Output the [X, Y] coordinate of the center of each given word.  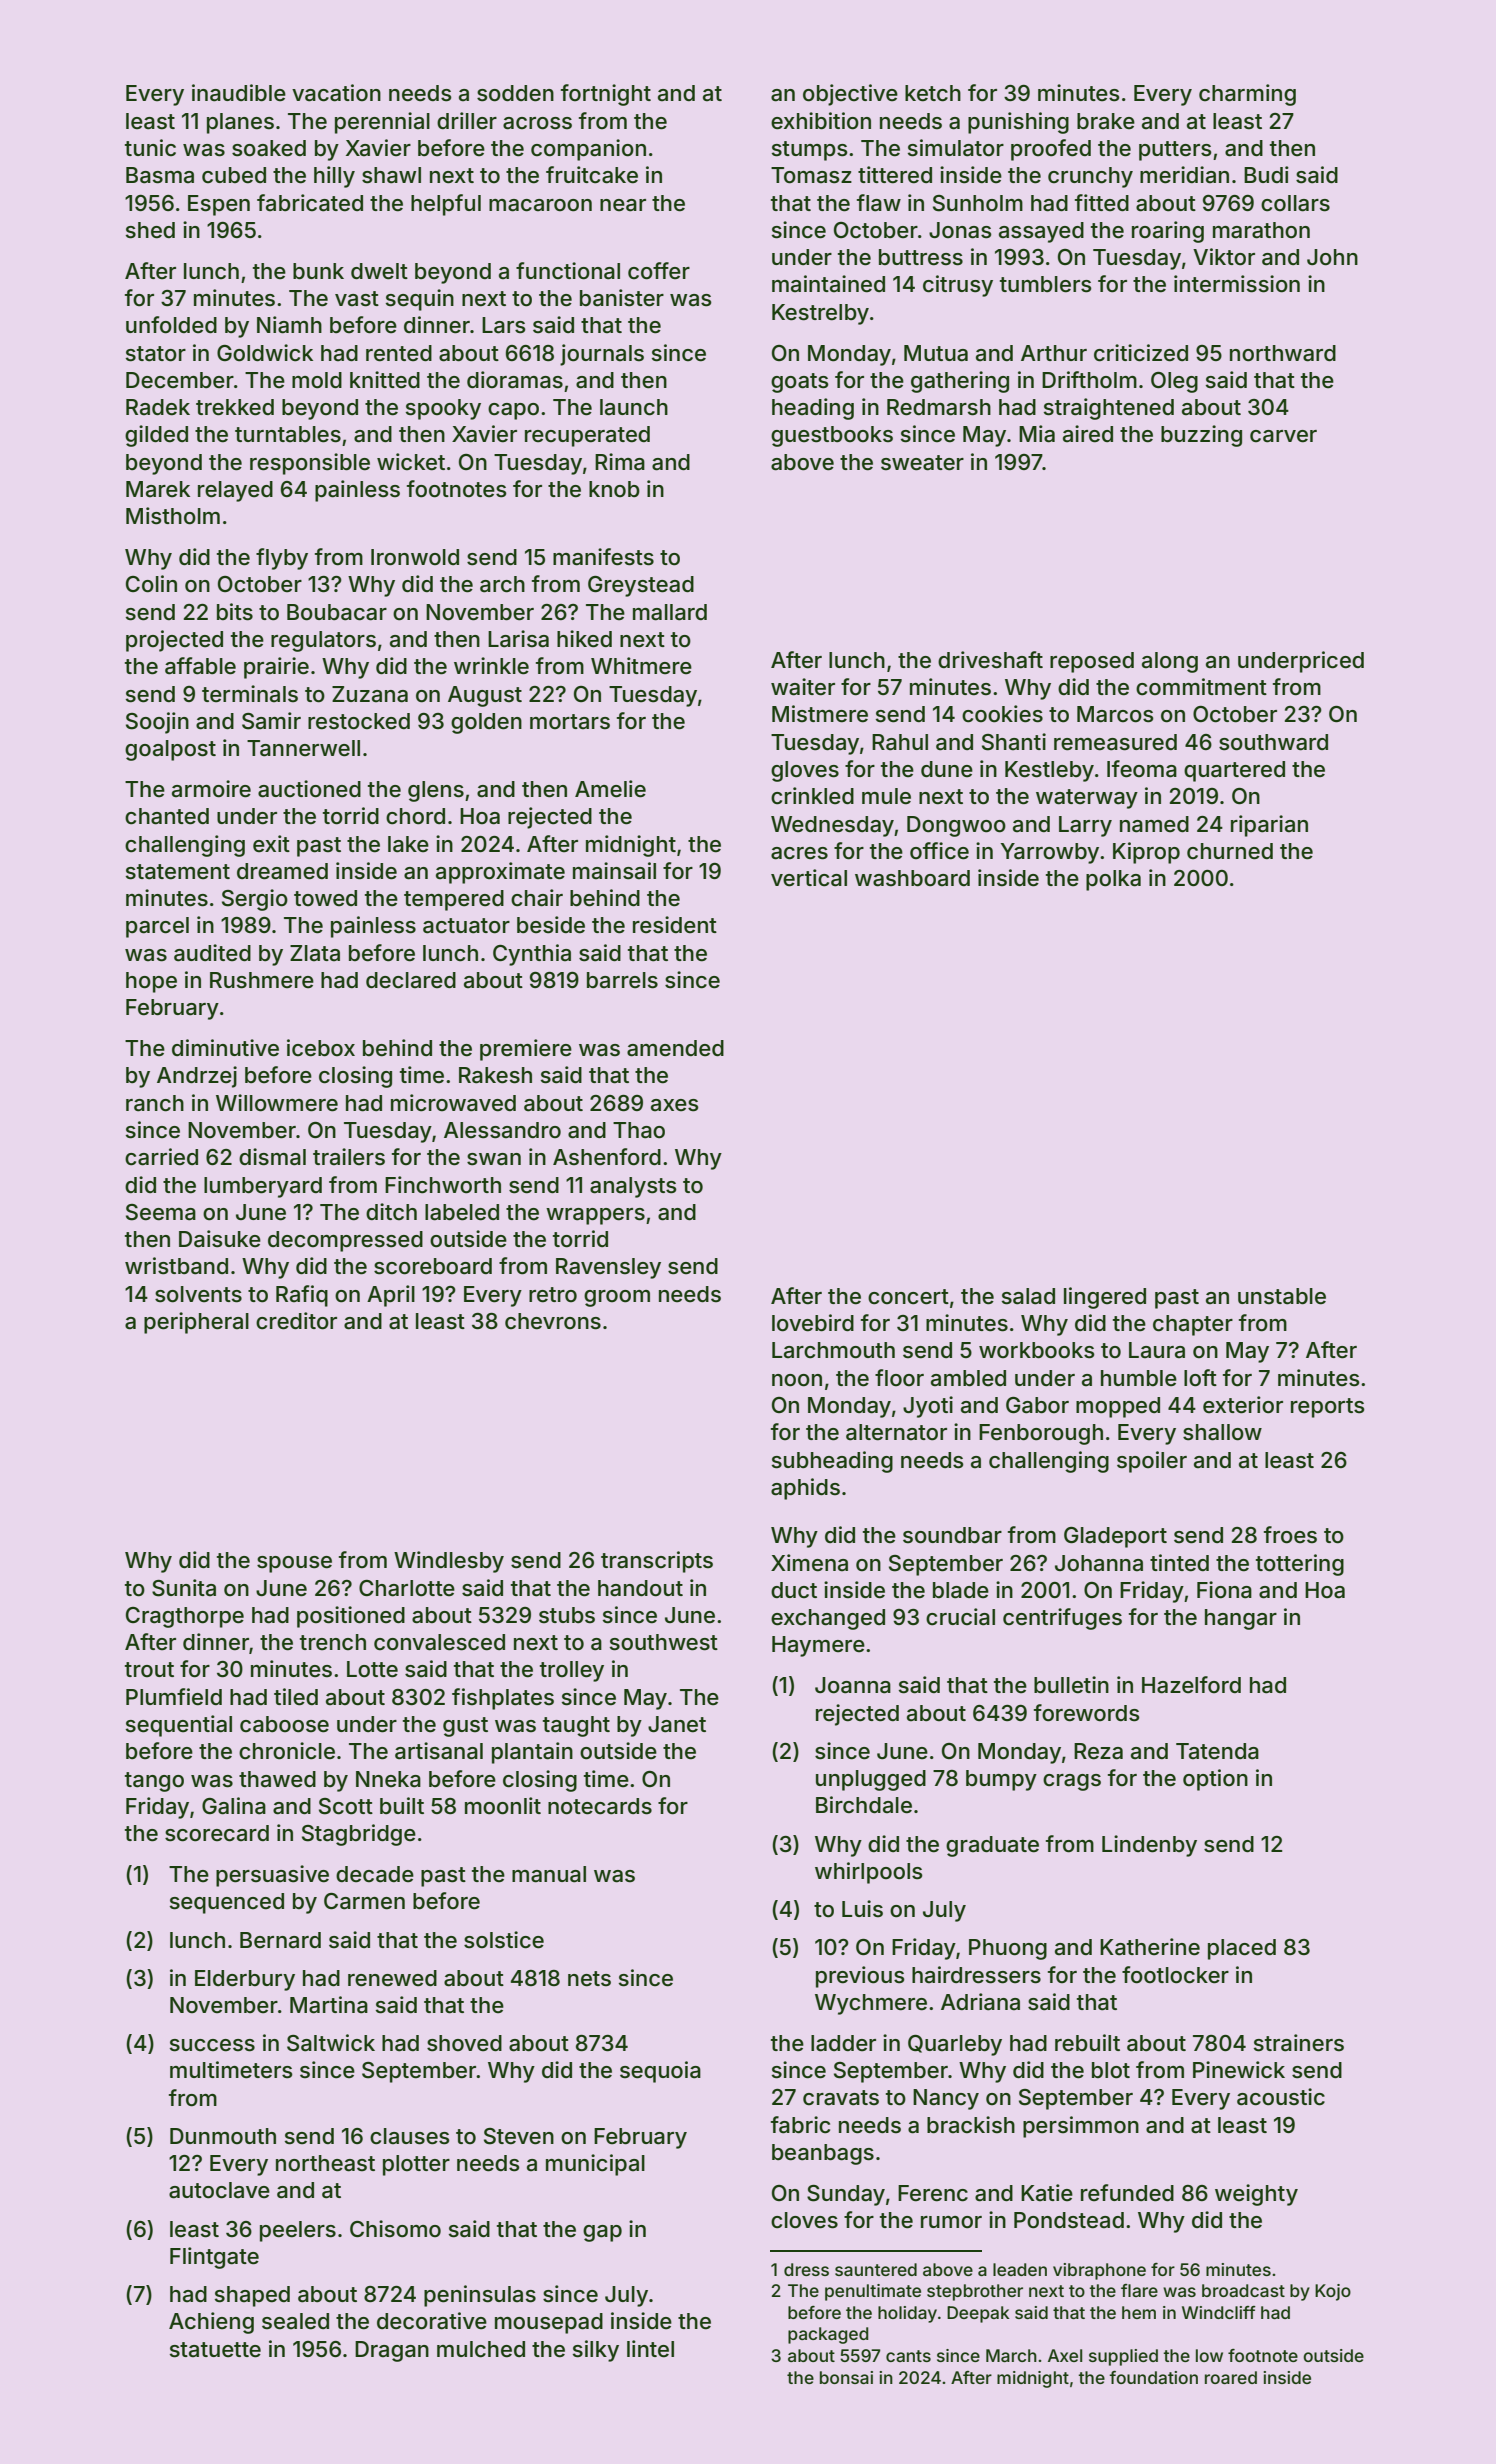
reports [1328, 1408]
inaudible [239, 93]
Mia [1037, 434]
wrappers [595, 1216]
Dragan [392, 2351]
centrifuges [1062, 1619]
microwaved [453, 1103]
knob [614, 489]
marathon [1261, 230]
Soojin [157, 723]
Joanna [853, 1685]
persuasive [272, 1876]
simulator [956, 148]
